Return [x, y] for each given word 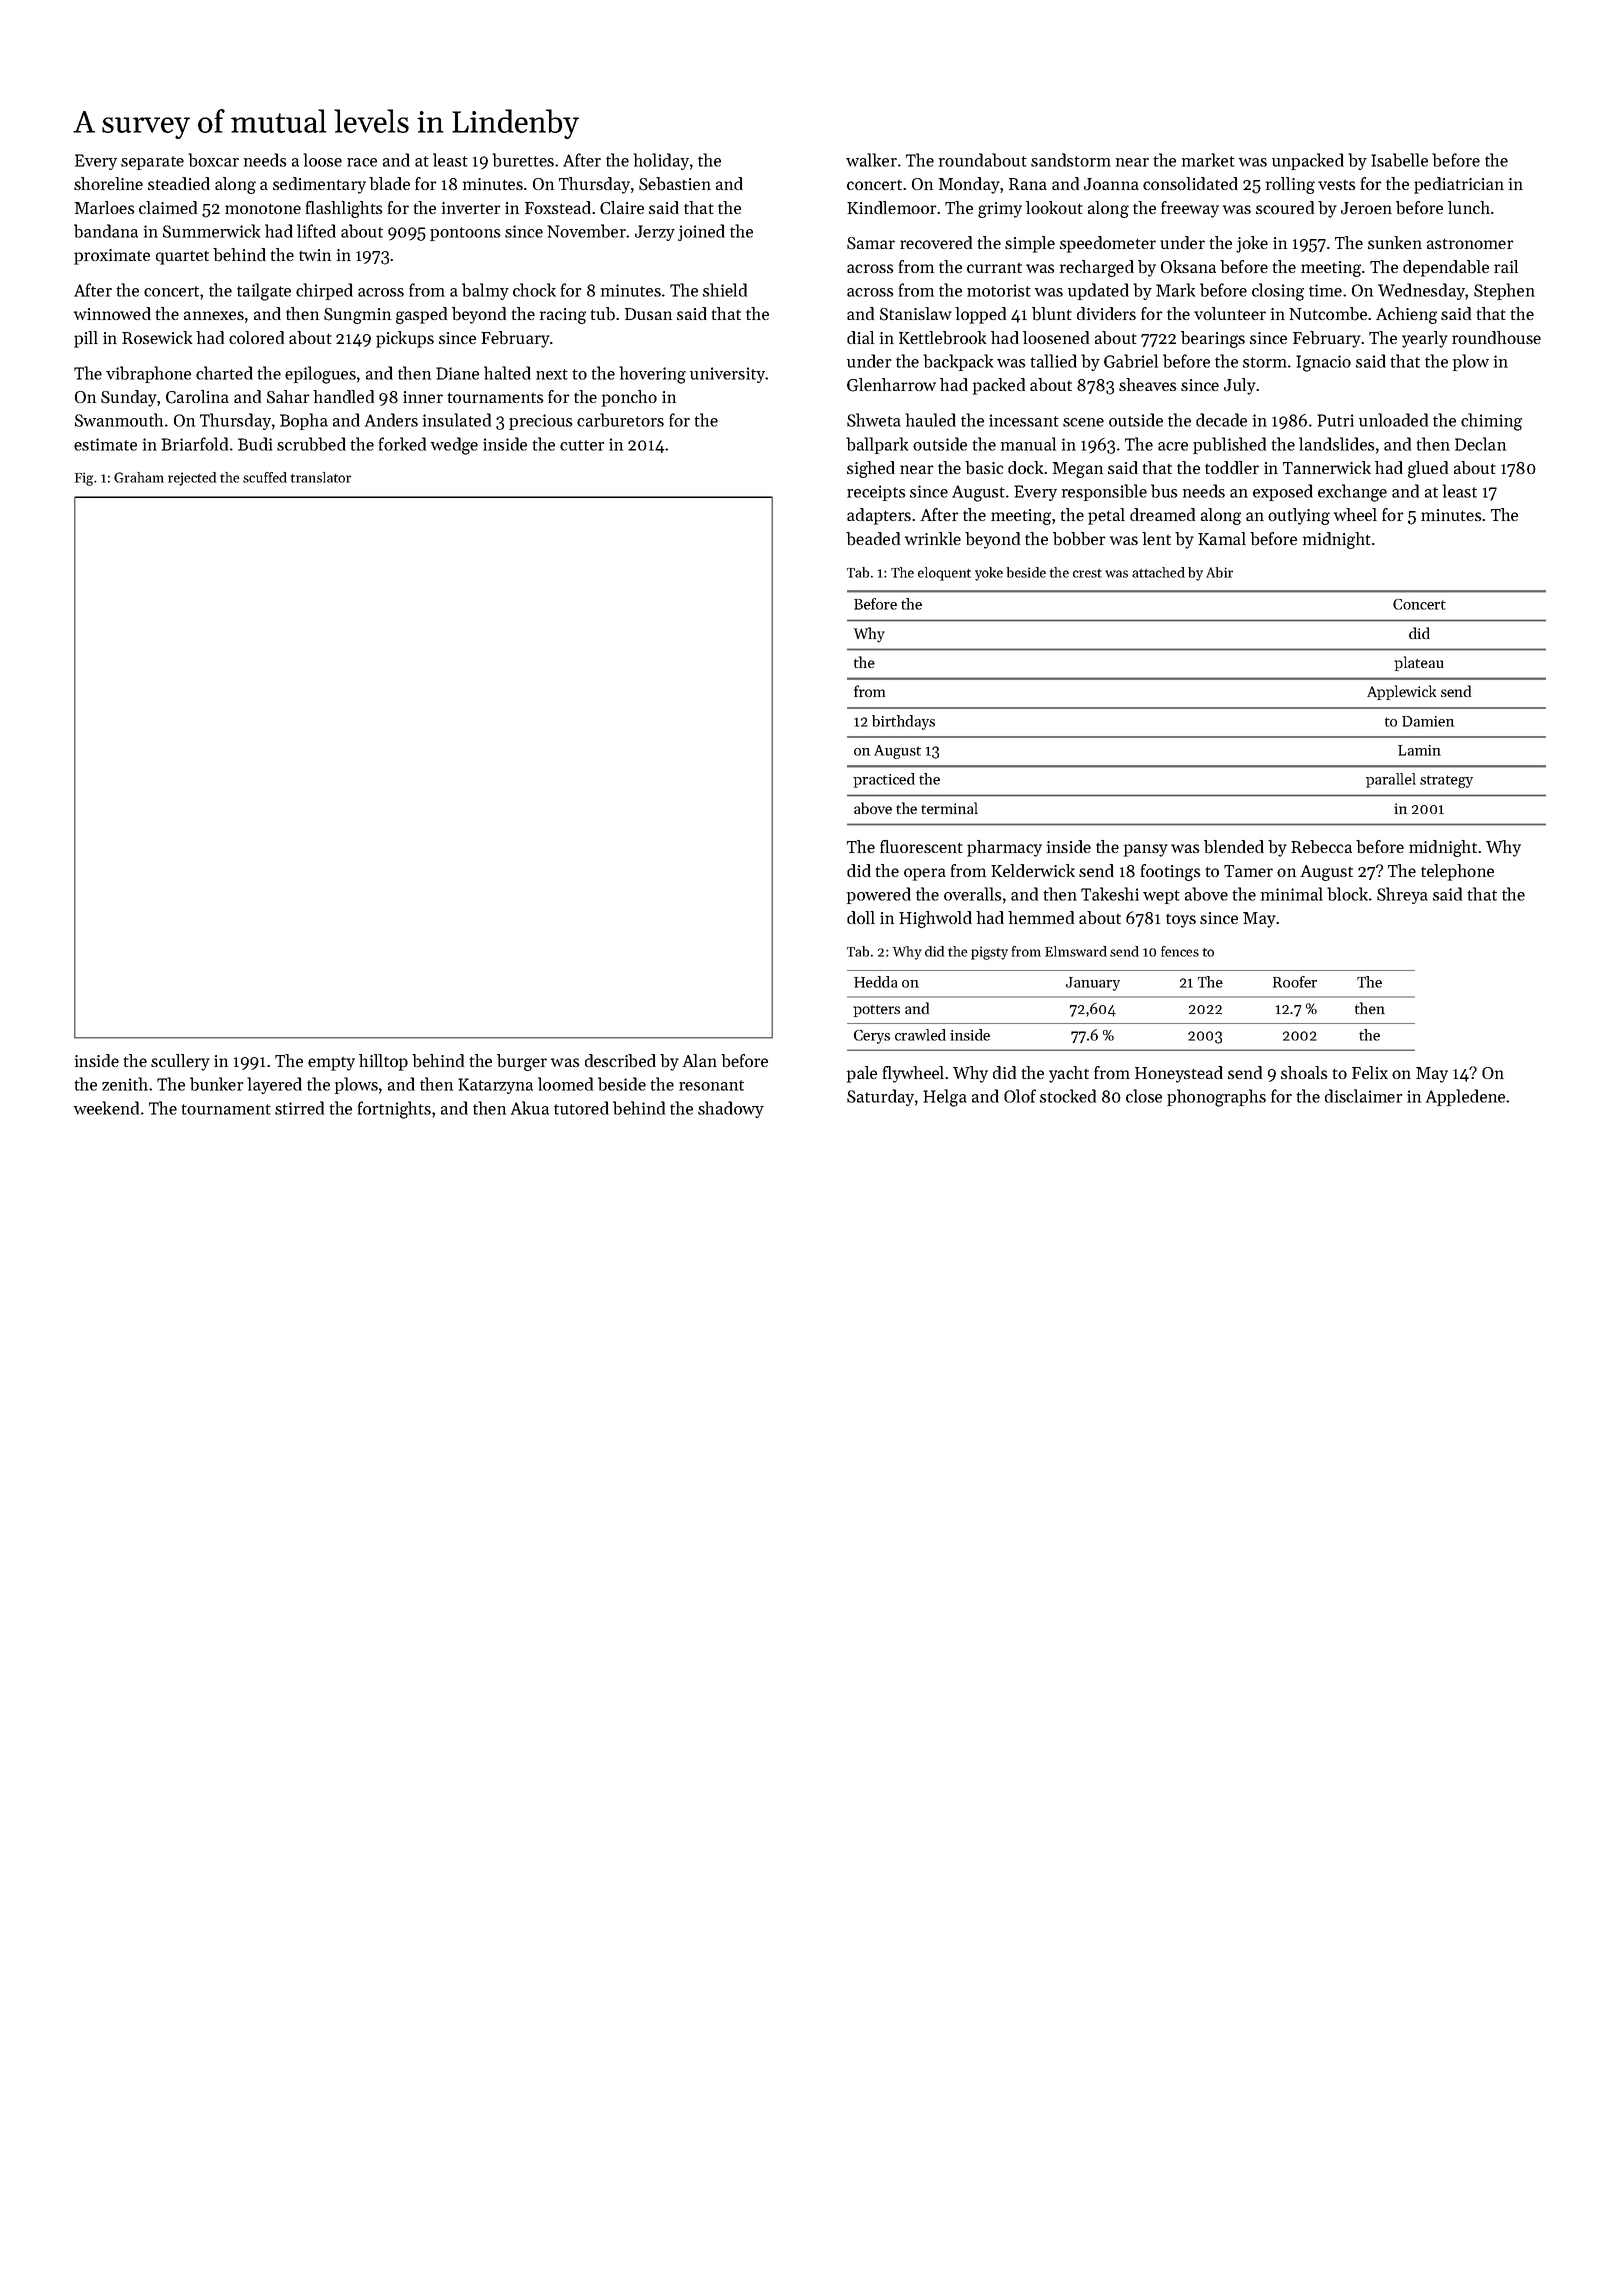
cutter [582, 445]
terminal [949, 808]
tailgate [264, 292]
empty [331, 1064]
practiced [884, 780]
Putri [1335, 420]
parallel [1391, 780]
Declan [1480, 444]
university [728, 375]
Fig [84, 479]
